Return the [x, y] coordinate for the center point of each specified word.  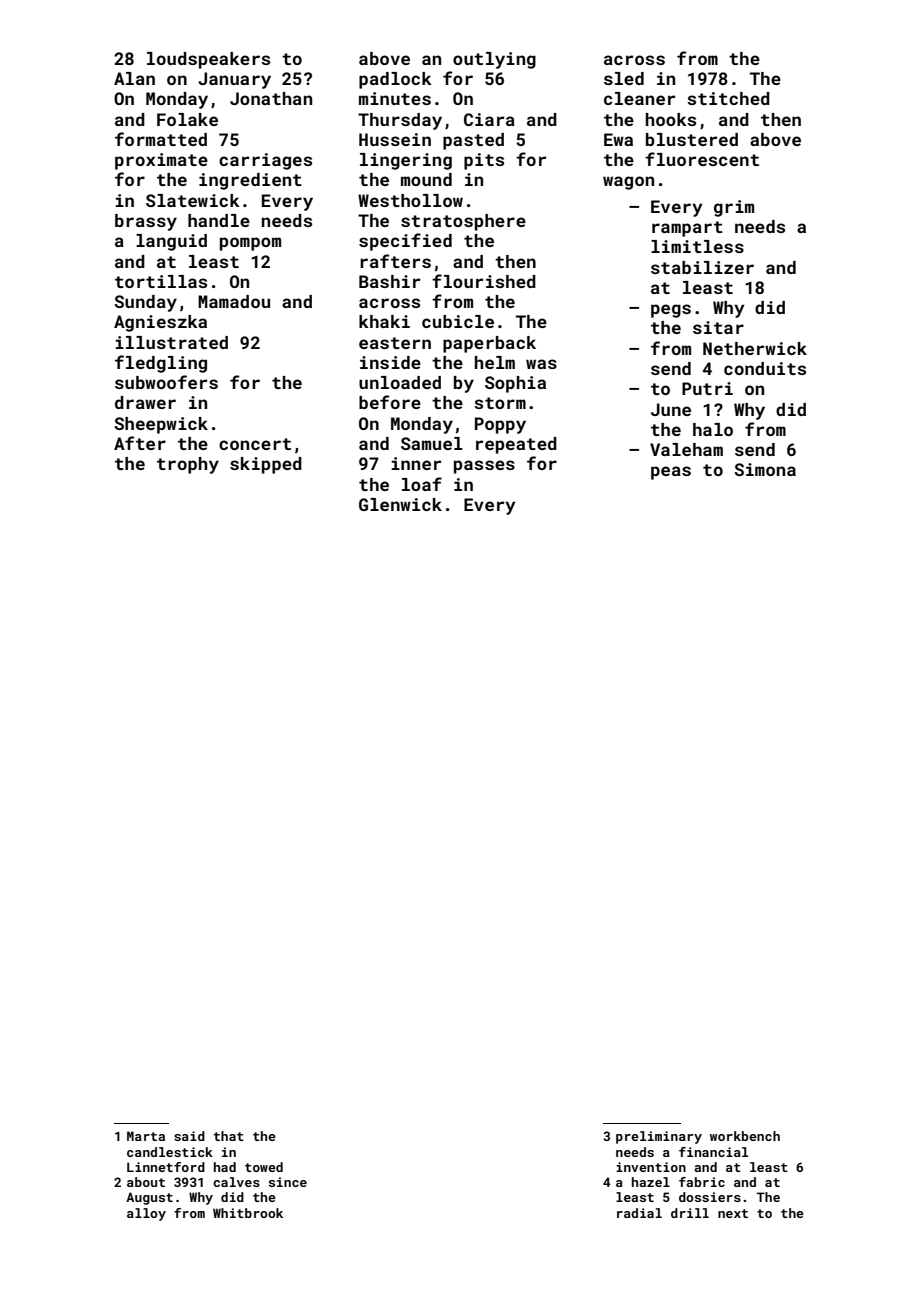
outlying [494, 60]
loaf [422, 484]
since [288, 1182]
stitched [728, 98]
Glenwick [400, 504]
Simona [765, 469]
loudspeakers [208, 60]
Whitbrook [248, 1213]
